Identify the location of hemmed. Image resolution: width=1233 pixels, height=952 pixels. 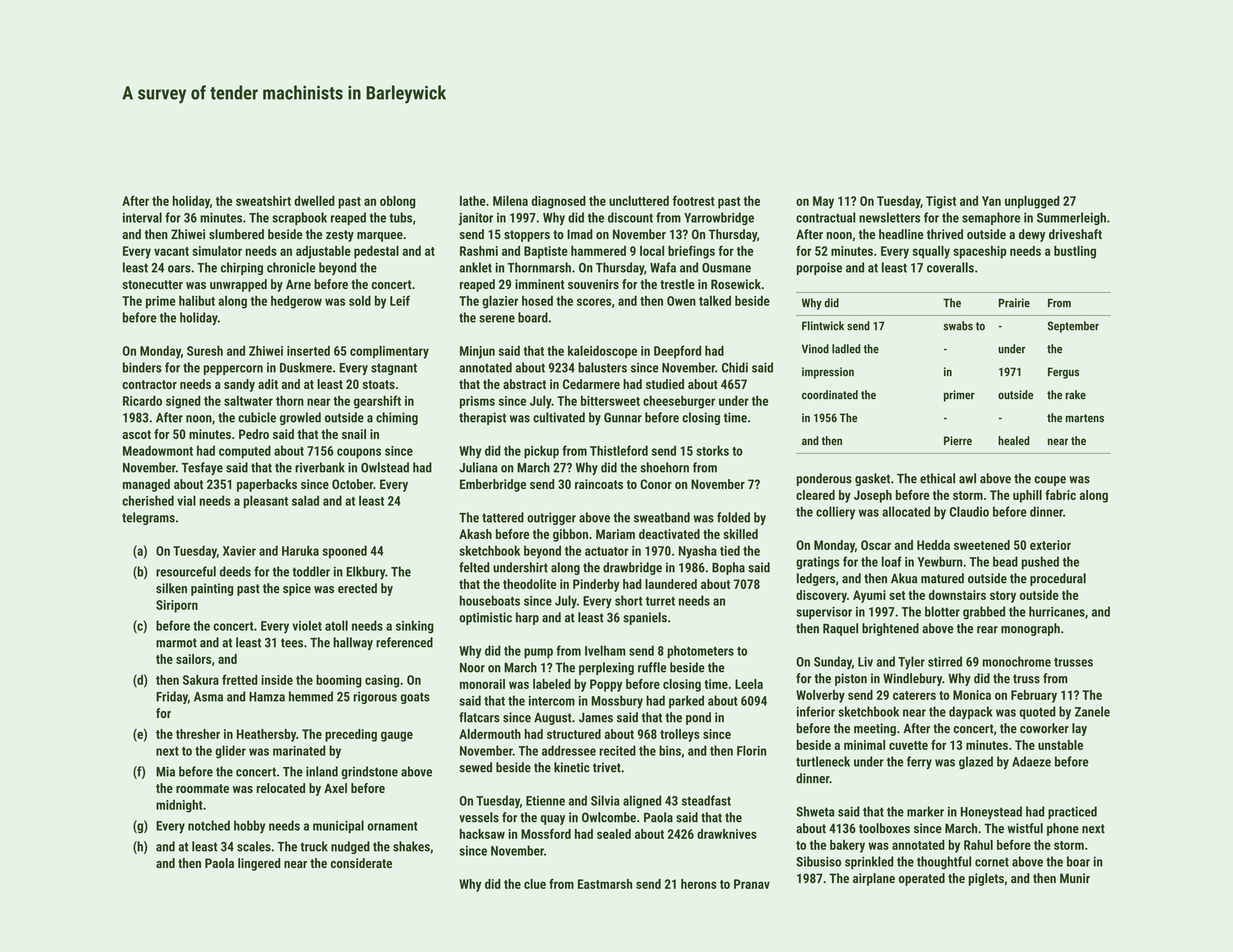
(311, 696).
